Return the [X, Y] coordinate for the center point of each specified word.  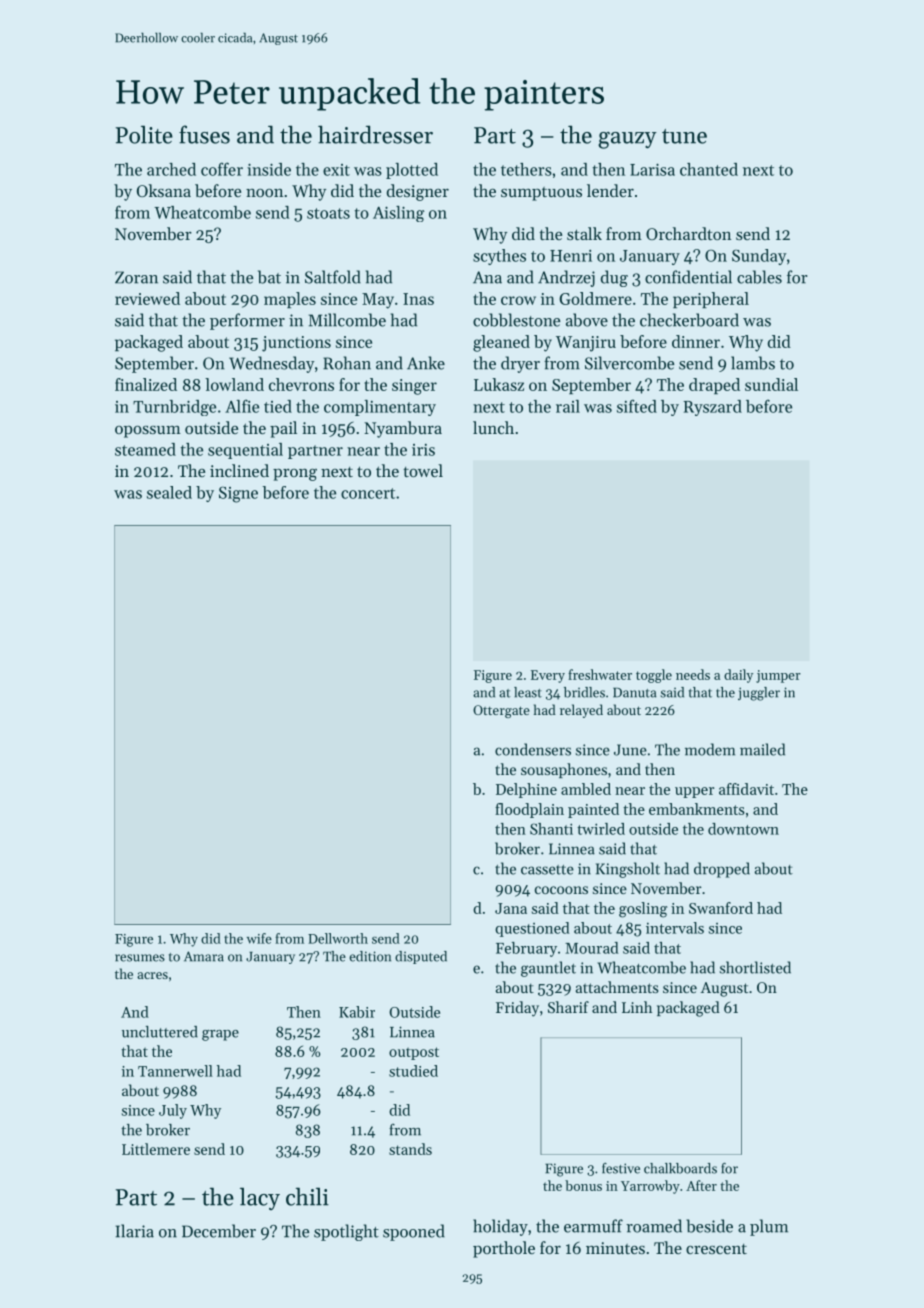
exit [336, 170]
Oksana [164, 190]
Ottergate [501, 711]
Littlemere [156, 1149]
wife [259, 938]
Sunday [759, 257]
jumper [778, 676]
